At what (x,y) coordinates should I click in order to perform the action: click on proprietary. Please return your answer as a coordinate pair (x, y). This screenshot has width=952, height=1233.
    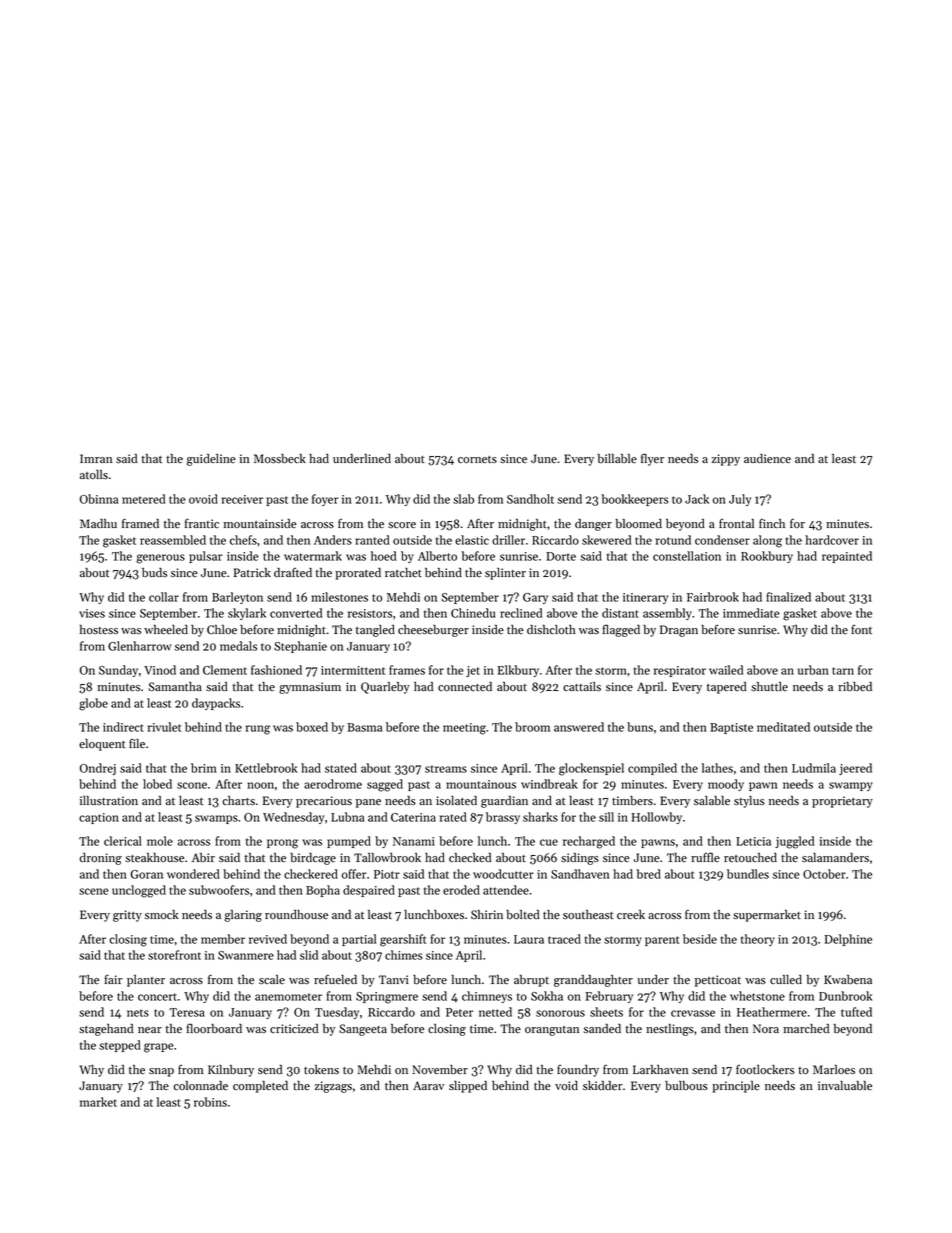
    Looking at the image, I should click on (842, 802).
